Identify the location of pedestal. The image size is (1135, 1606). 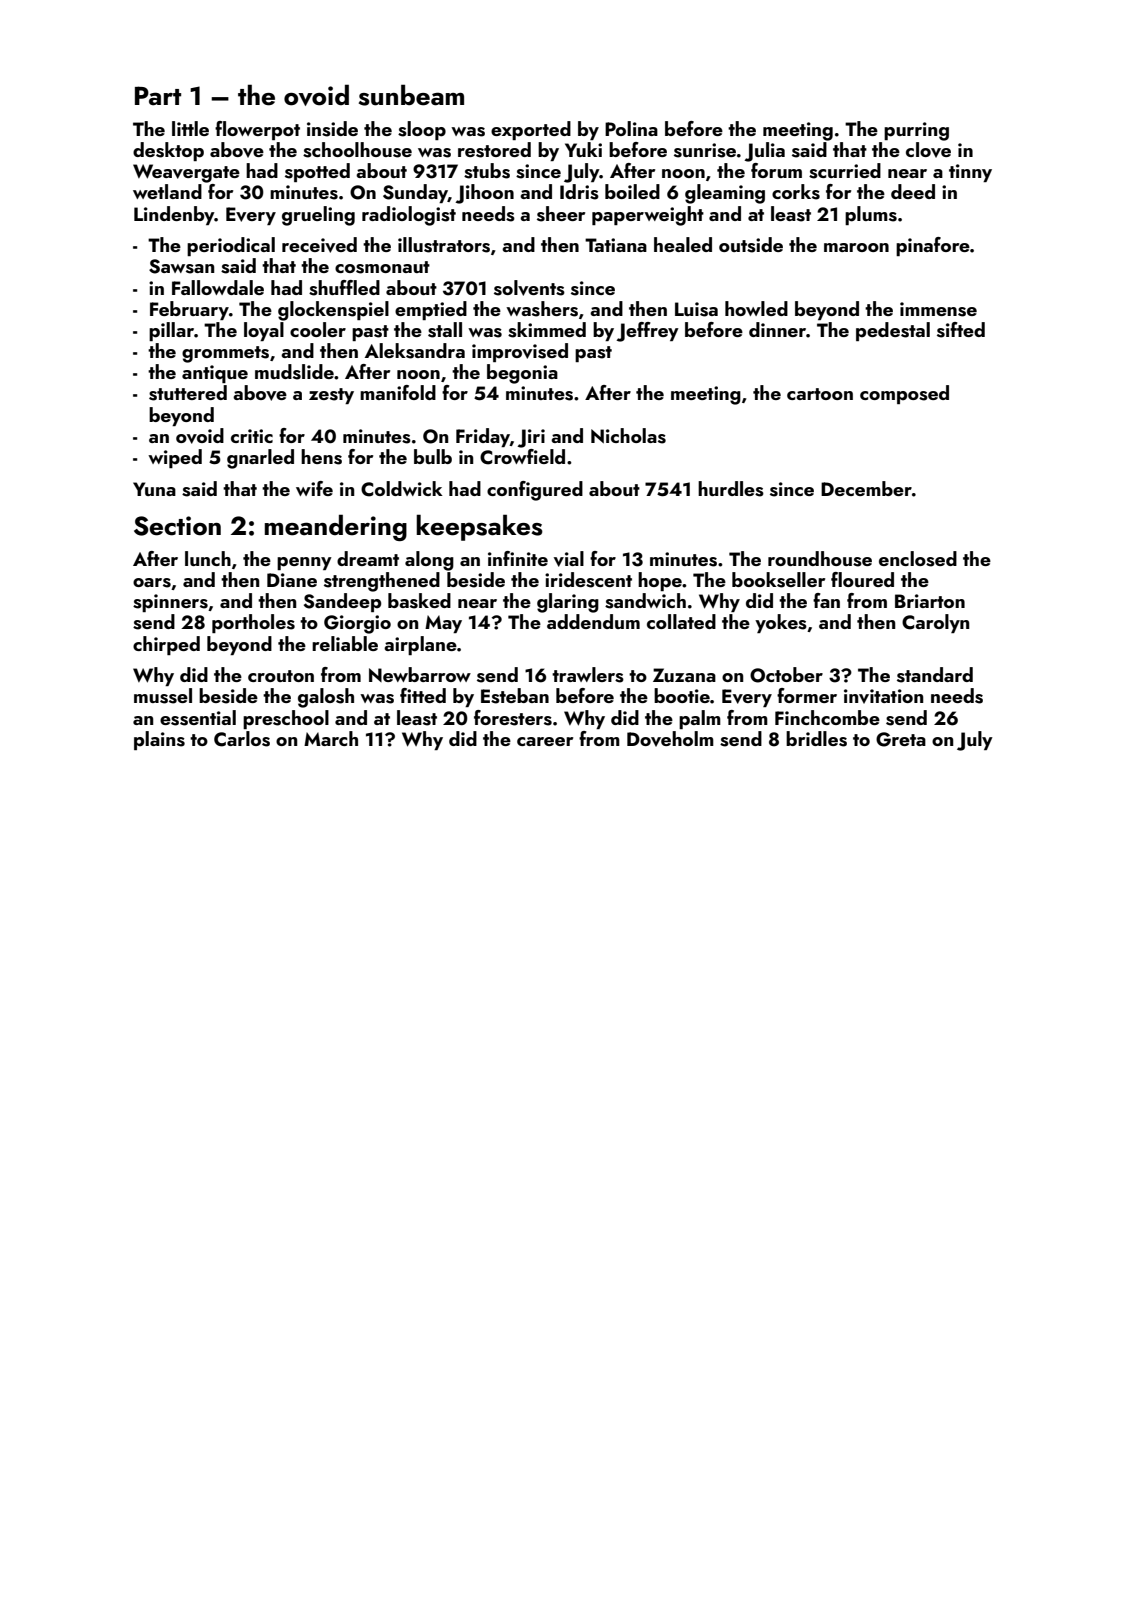
(893, 331).
